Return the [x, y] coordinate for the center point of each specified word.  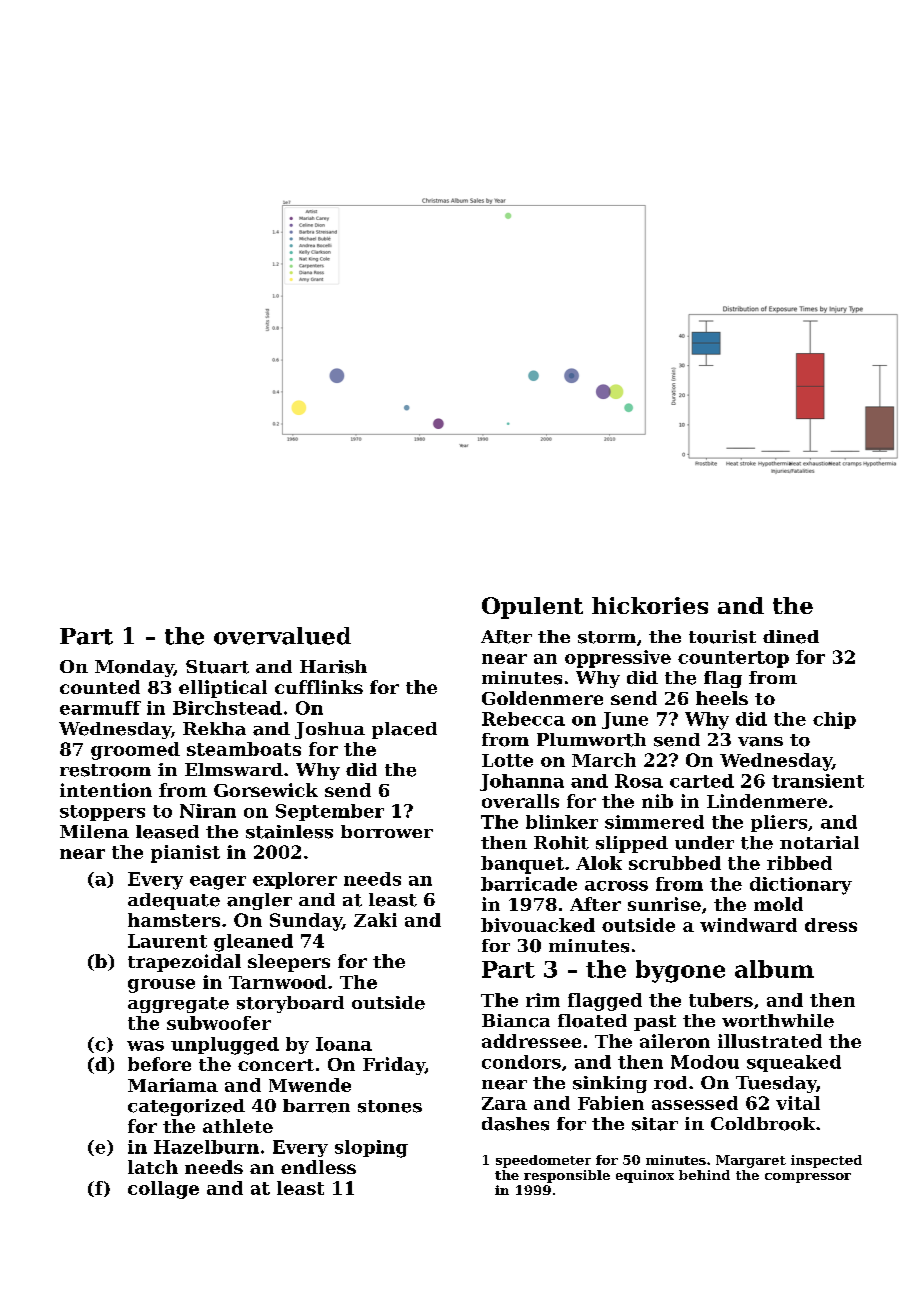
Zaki [375, 920]
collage [163, 1190]
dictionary [801, 886]
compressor [808, 1178]
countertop [733, 659]
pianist [185, 854]
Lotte [507, 760]
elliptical [223, 689]
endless [318, 1167]
